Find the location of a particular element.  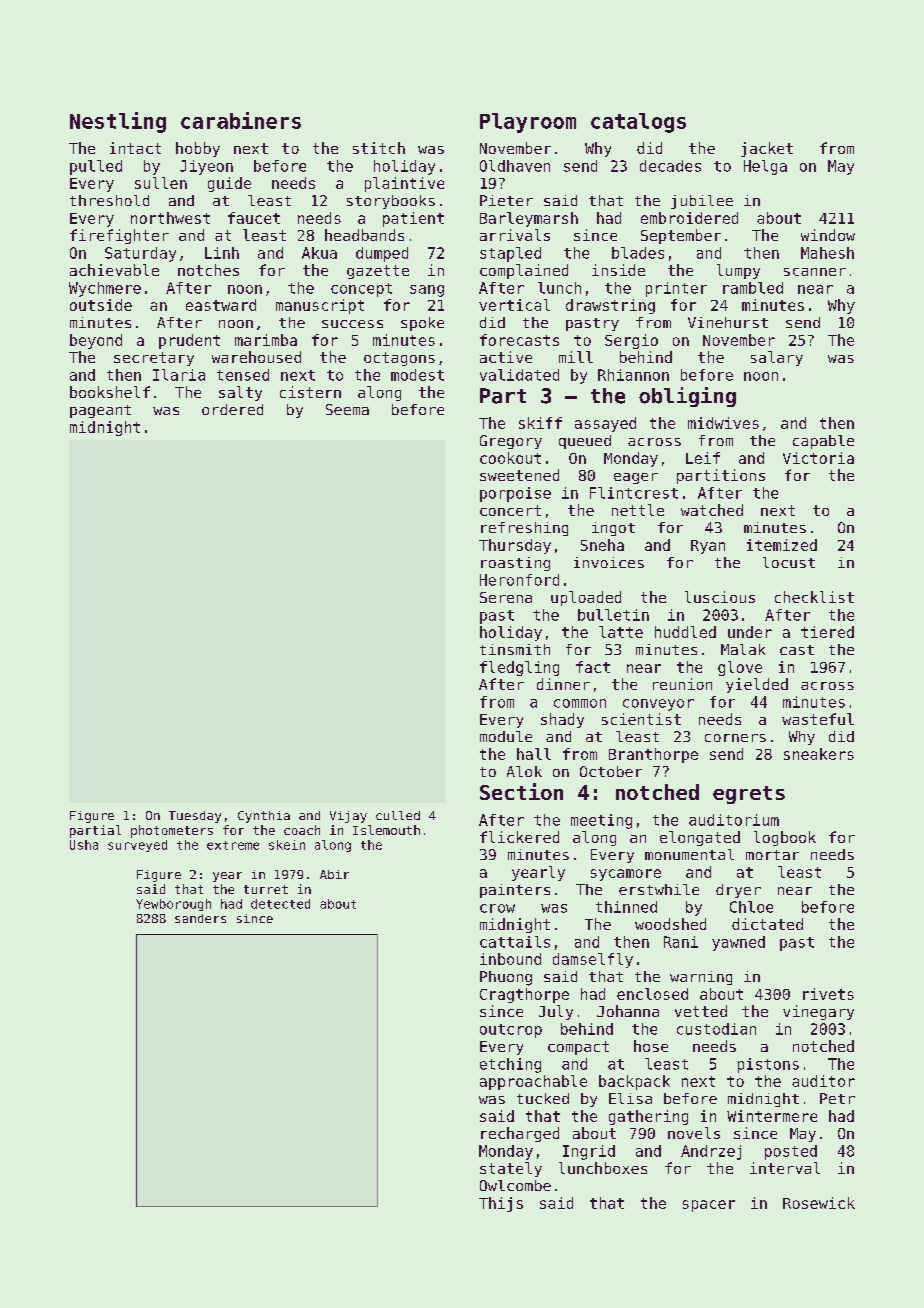

active is located at coordinates (506, 357).
